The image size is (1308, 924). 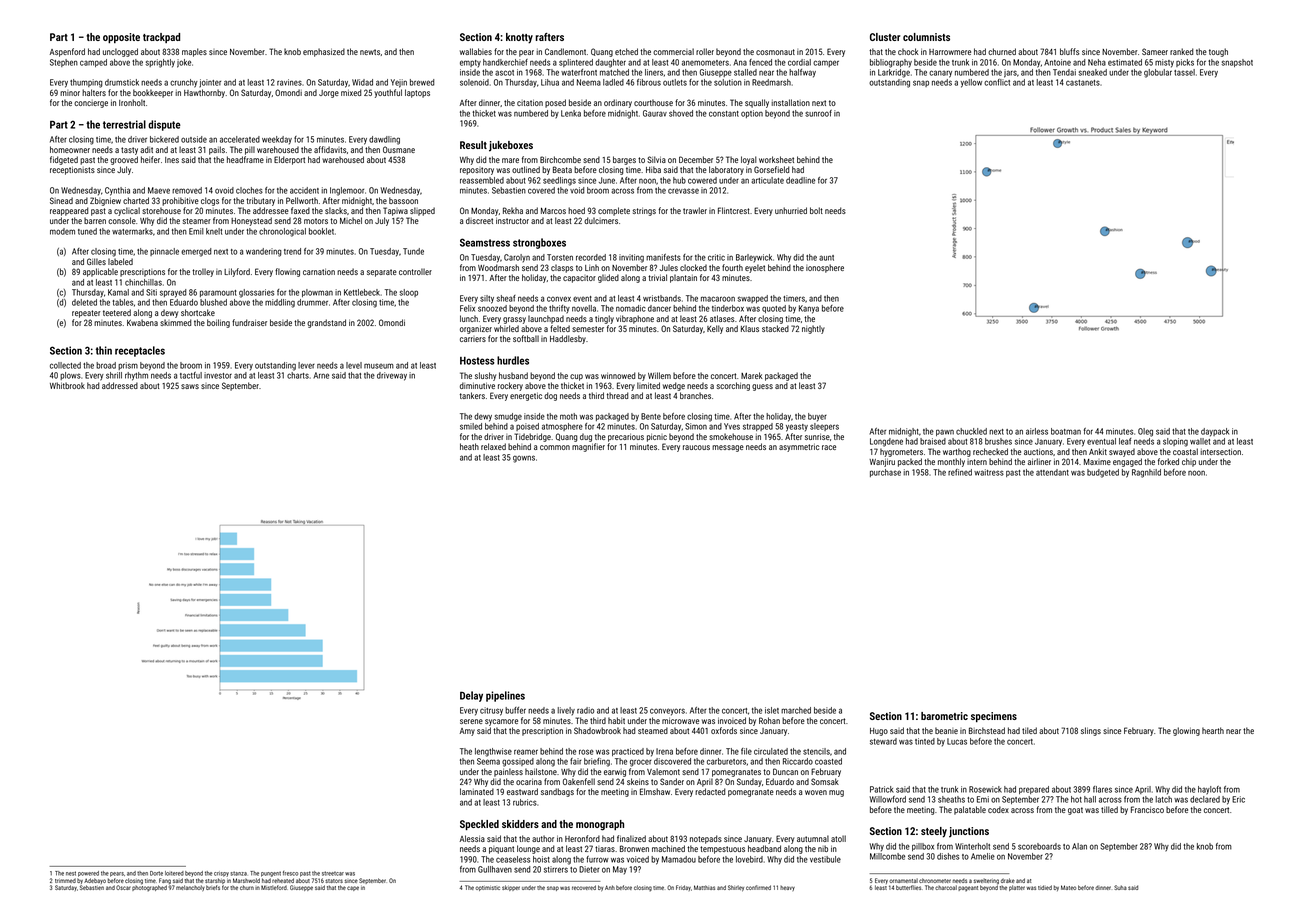 What do you see at coordinates (752, 299) in the image?
I see `swapped` at bounding box center [752, 299].
